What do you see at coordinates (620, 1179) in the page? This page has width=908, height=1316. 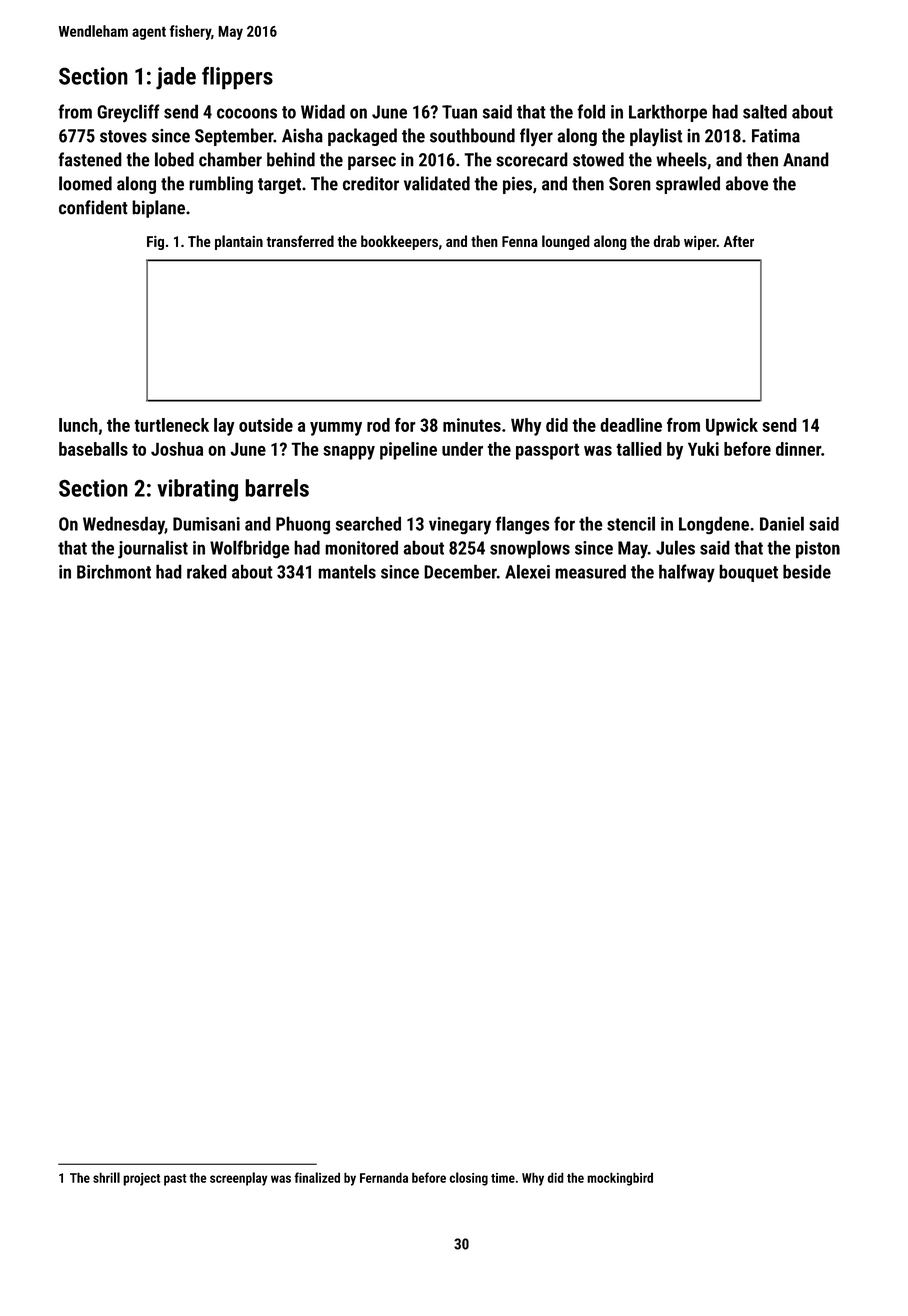 I see `mockingbird` at bounding box center [620, 1179].
